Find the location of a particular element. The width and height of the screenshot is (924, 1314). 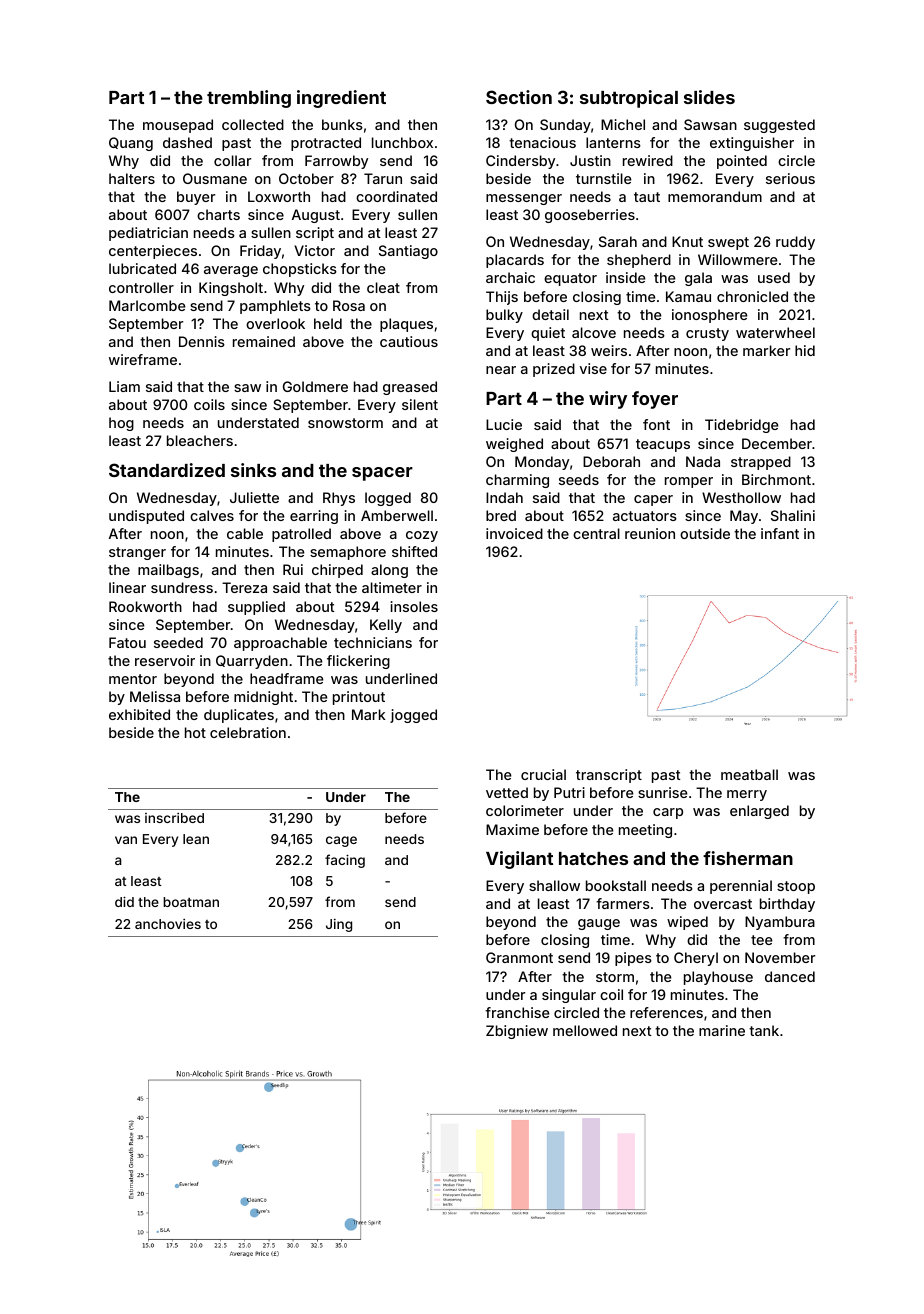

trembling is located at coordinates (249, 99).
